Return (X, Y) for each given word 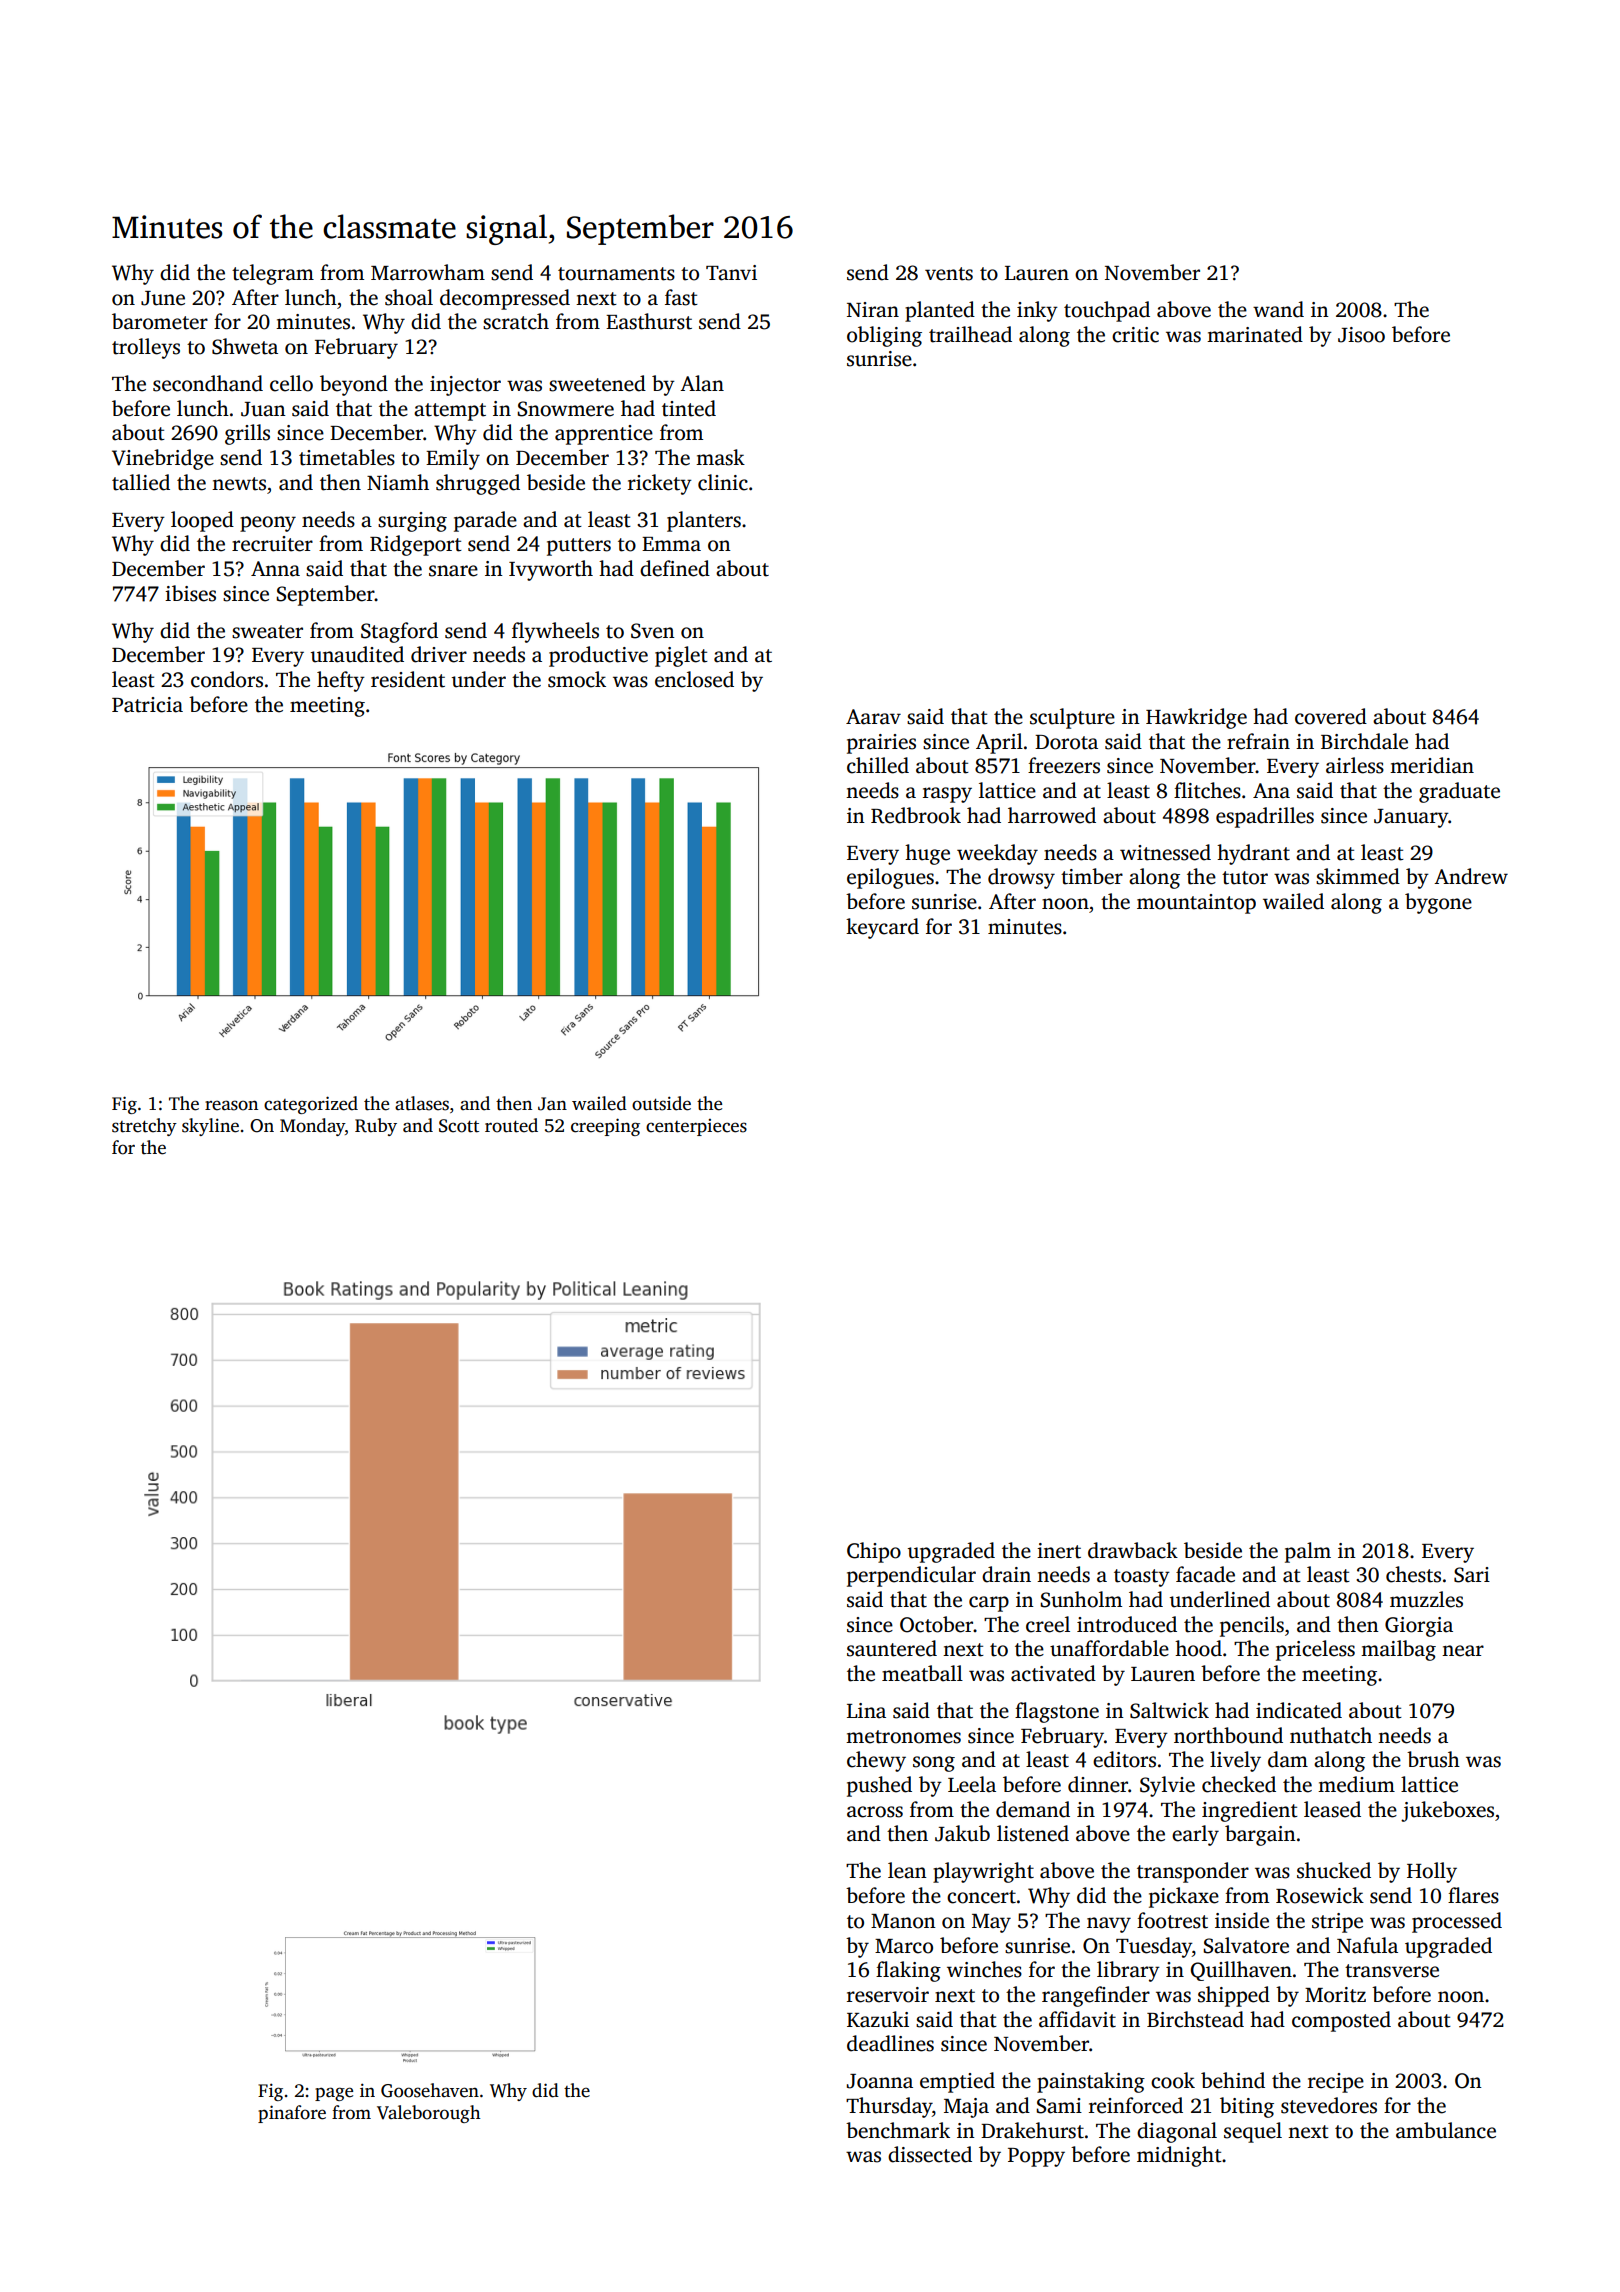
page (334, 2094)
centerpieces (696, 1127)
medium (1356, 1784)
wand (1278, 309)
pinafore (292, 2114)
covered (1331, 716)
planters (704, 521)
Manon (903, 1921)
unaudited (357, 654)
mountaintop (1196, 904)
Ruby (376, 1127)
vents (949, 274)
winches (984, 1969)
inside (1242, 1920)
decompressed (505, 299)
